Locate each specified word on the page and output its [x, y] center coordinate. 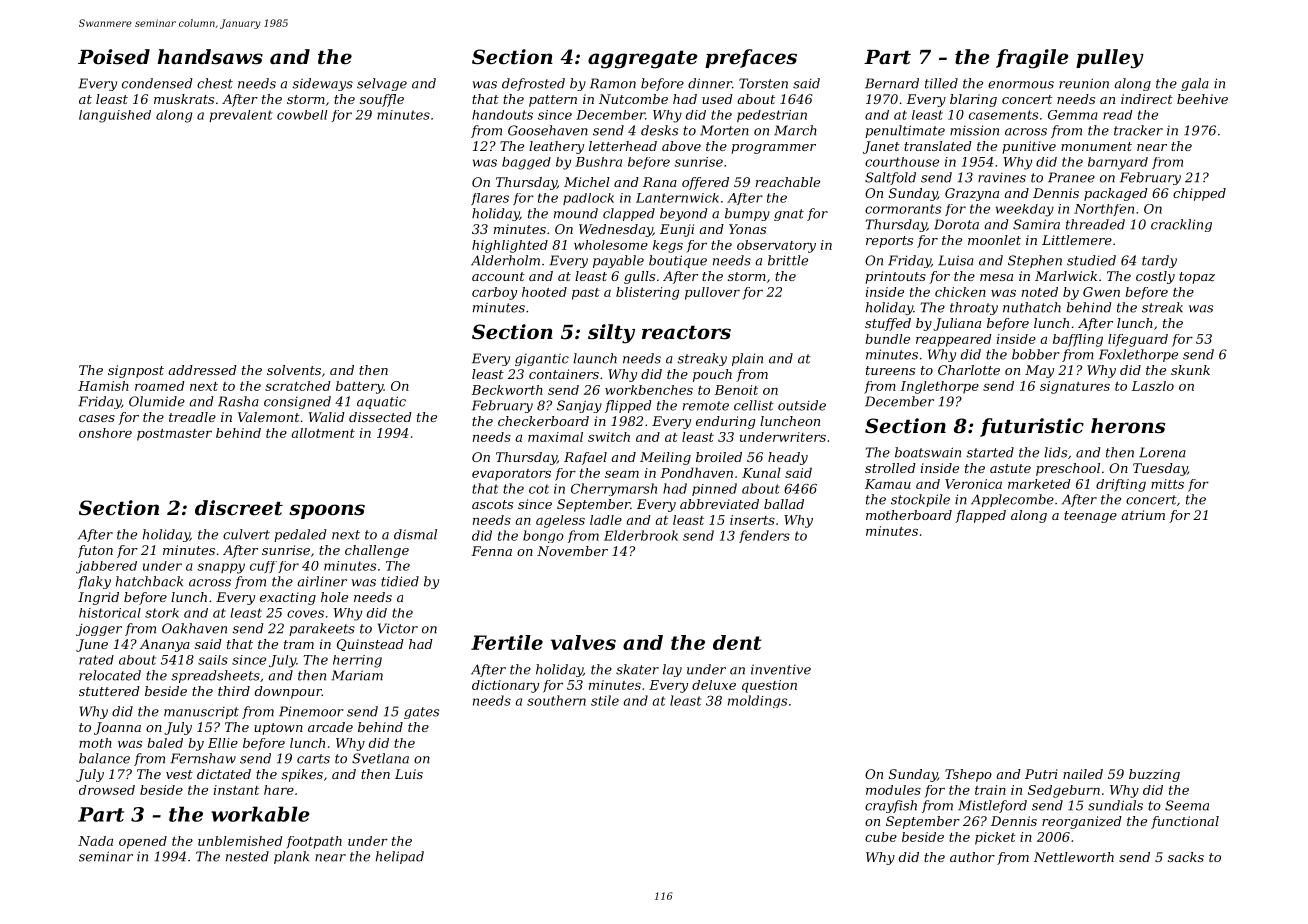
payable [618, 261]
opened [143, 842]
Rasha [238, 401]
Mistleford [992, 806]
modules [893, 790]
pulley [1110, 59]
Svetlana [380, 758]
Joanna [117, 728]
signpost [136, 371]
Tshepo [968, 775]
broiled [719, 457]
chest [215, 83]
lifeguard [1138, 340]
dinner [710, 83]
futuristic [1032, 427]
